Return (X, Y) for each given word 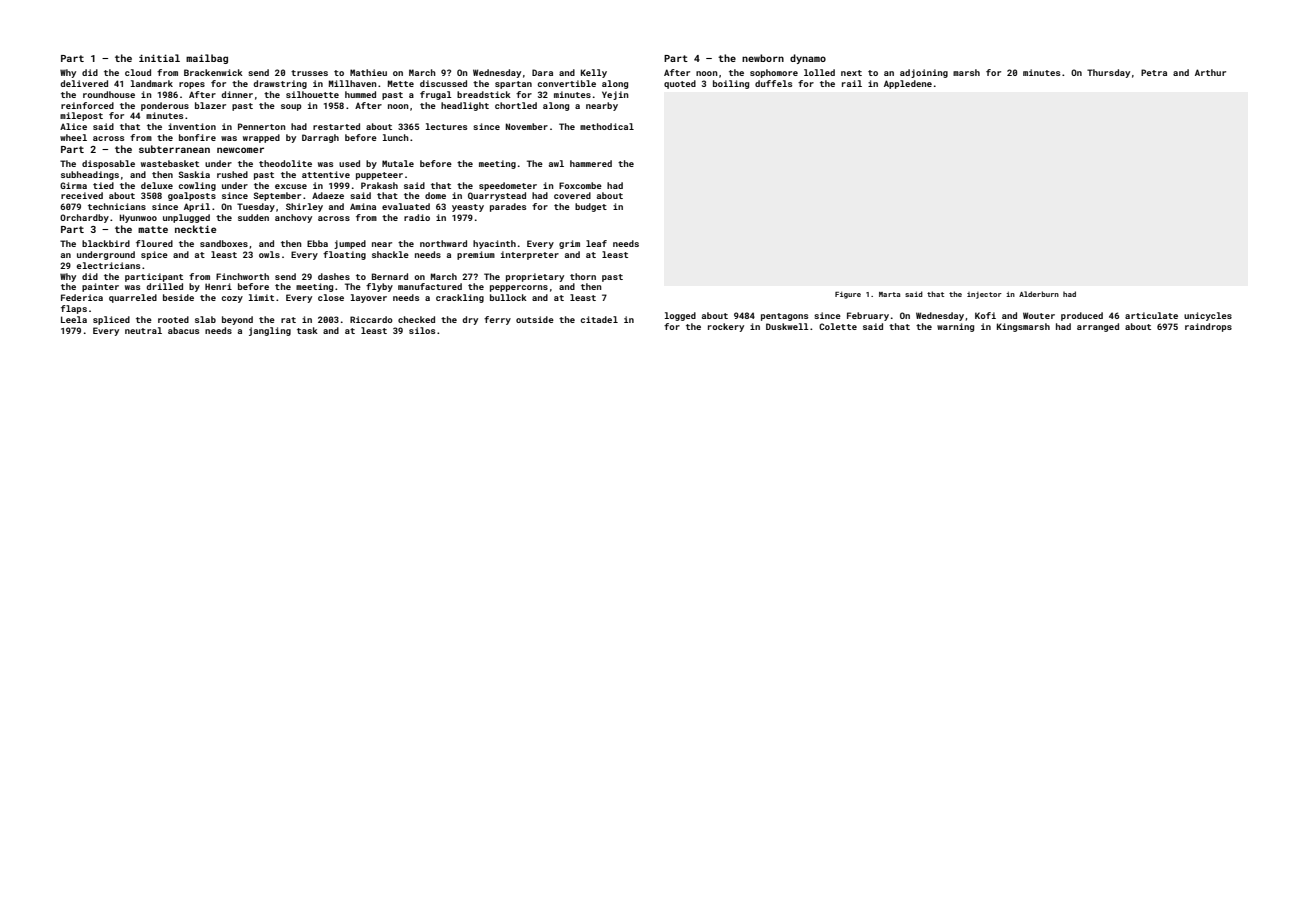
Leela (74, 319)
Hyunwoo (138, 218)
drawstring (280, 84)
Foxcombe (580, 185)
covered (572, 195)
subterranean (174, 149)
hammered (591, 163)
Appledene (908, 84)
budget (591, 207)
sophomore (774, 73)
